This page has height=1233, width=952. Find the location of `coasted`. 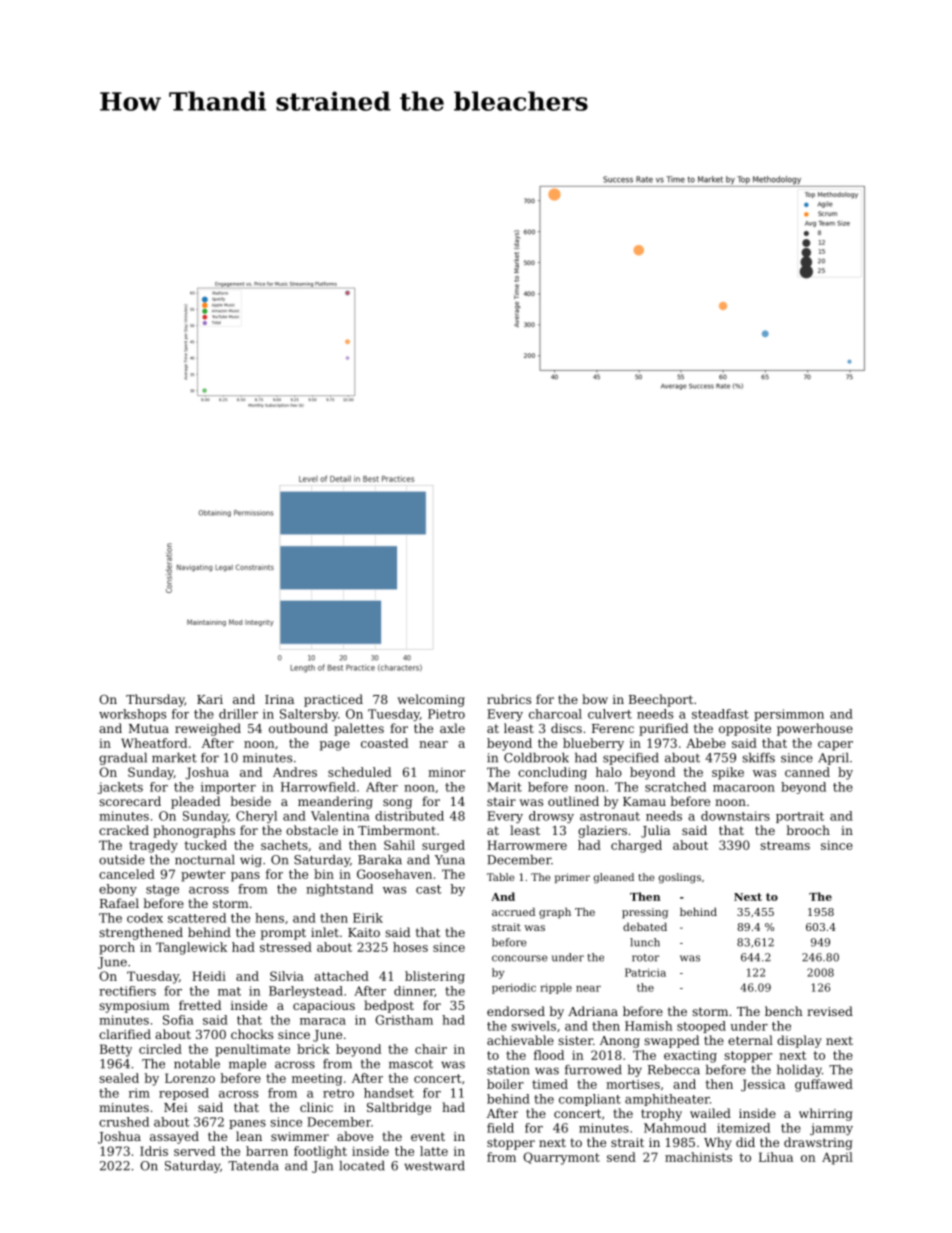

coasted is located at coordinates (384, 743).
